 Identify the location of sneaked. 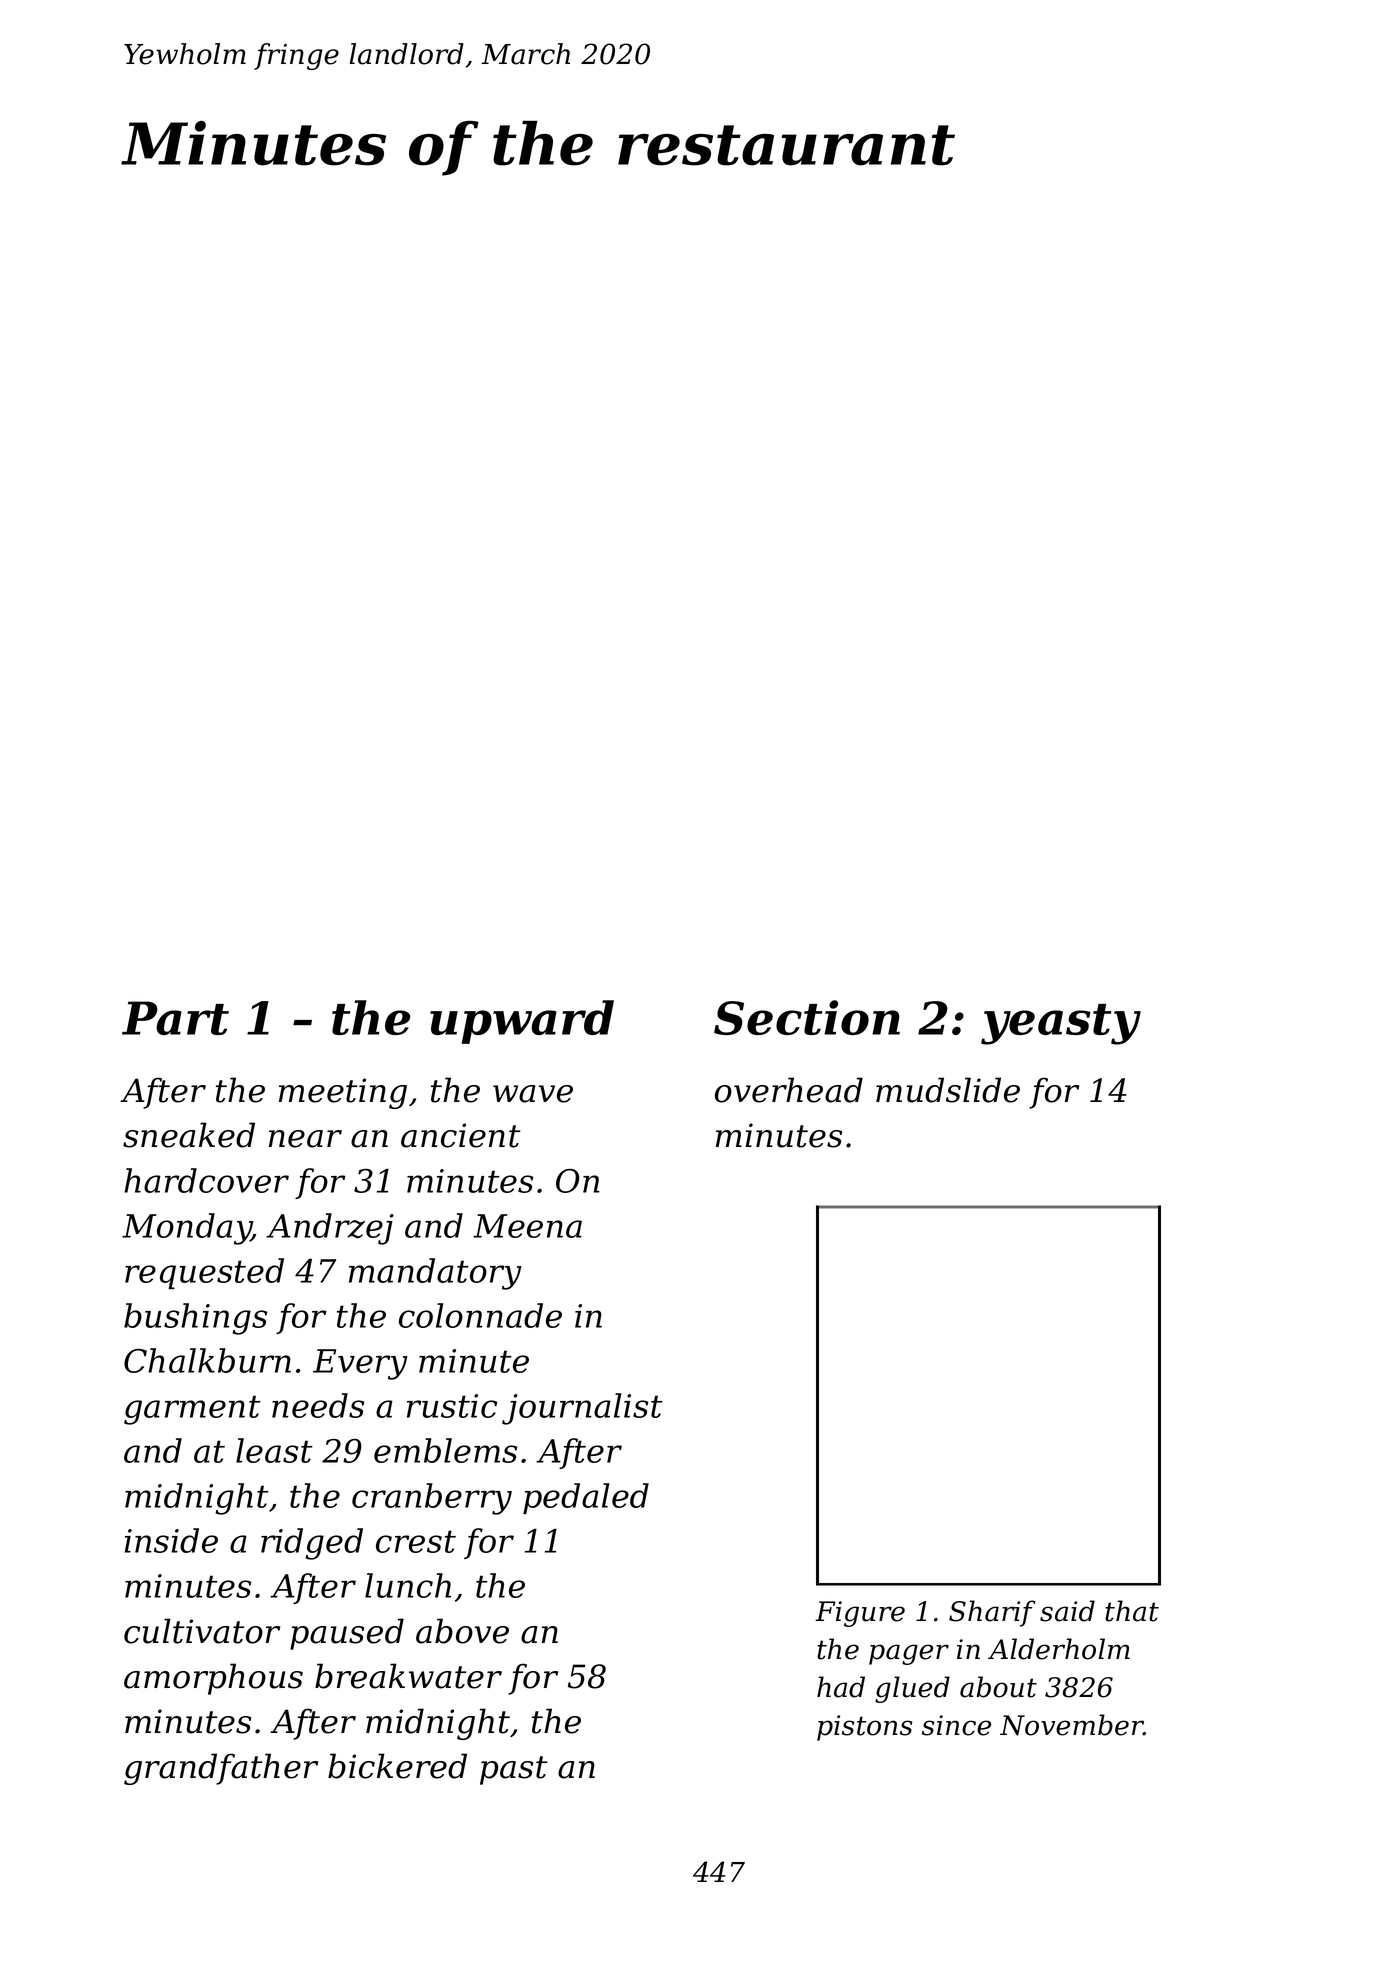
(189, 1135).
